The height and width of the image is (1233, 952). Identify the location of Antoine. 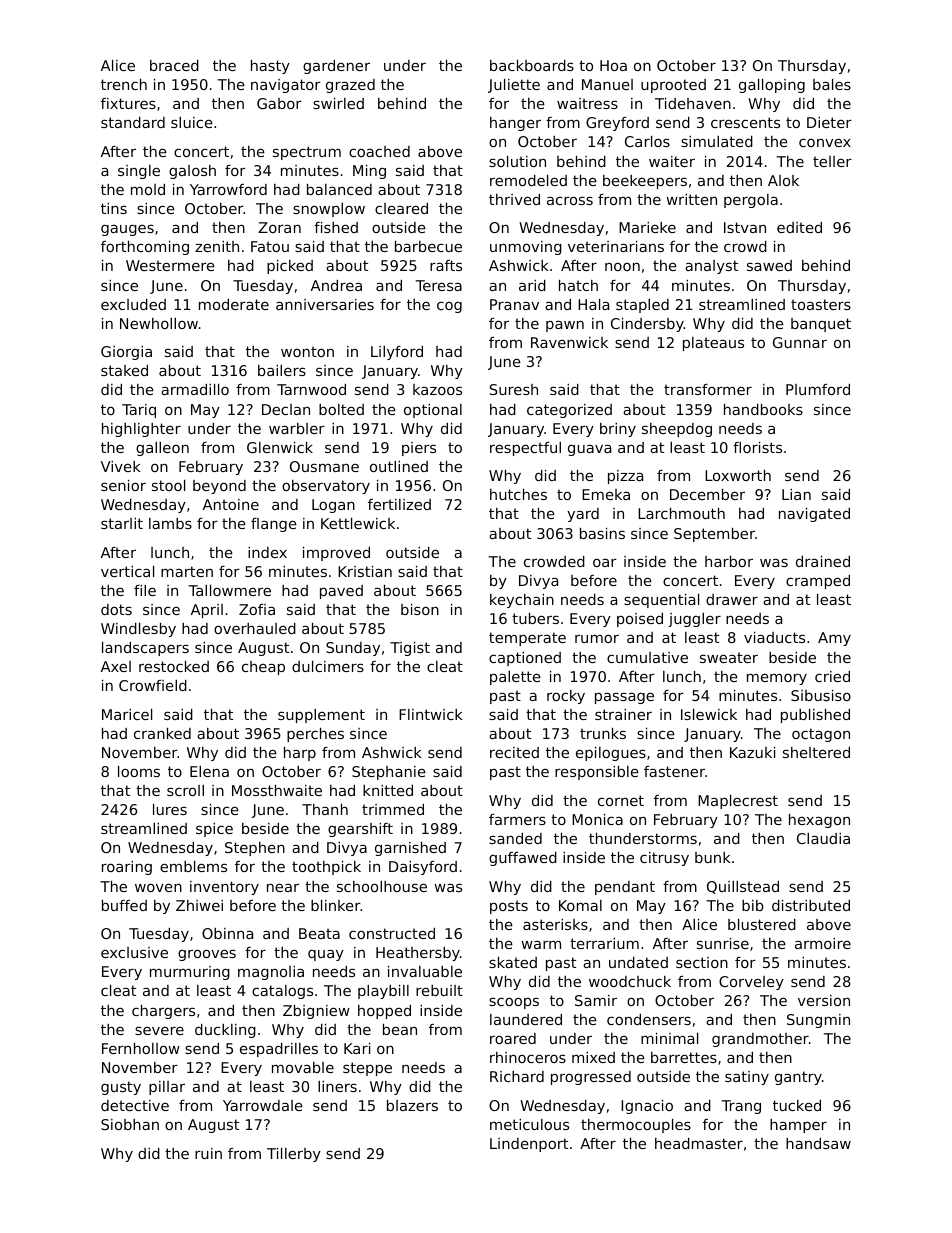
(231, 504).
